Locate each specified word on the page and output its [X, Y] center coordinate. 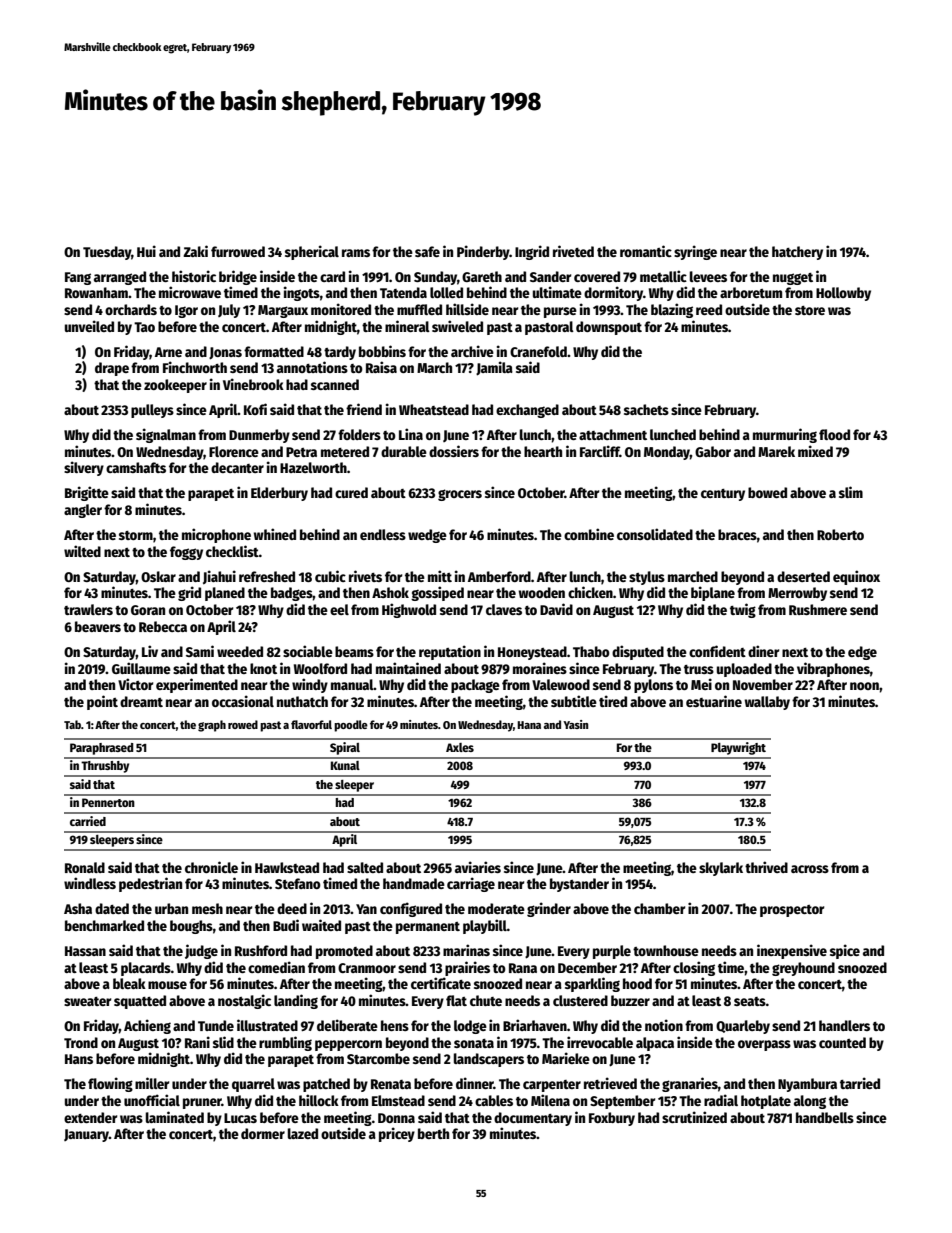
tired [613, 701]
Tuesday [107, 253]
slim [851, 492]
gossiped [437, 593]
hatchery [797, 253]
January [86, 1135]
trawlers [88, 609]
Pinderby [483, 252]
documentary [533, 1119]
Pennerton [108, 802]
